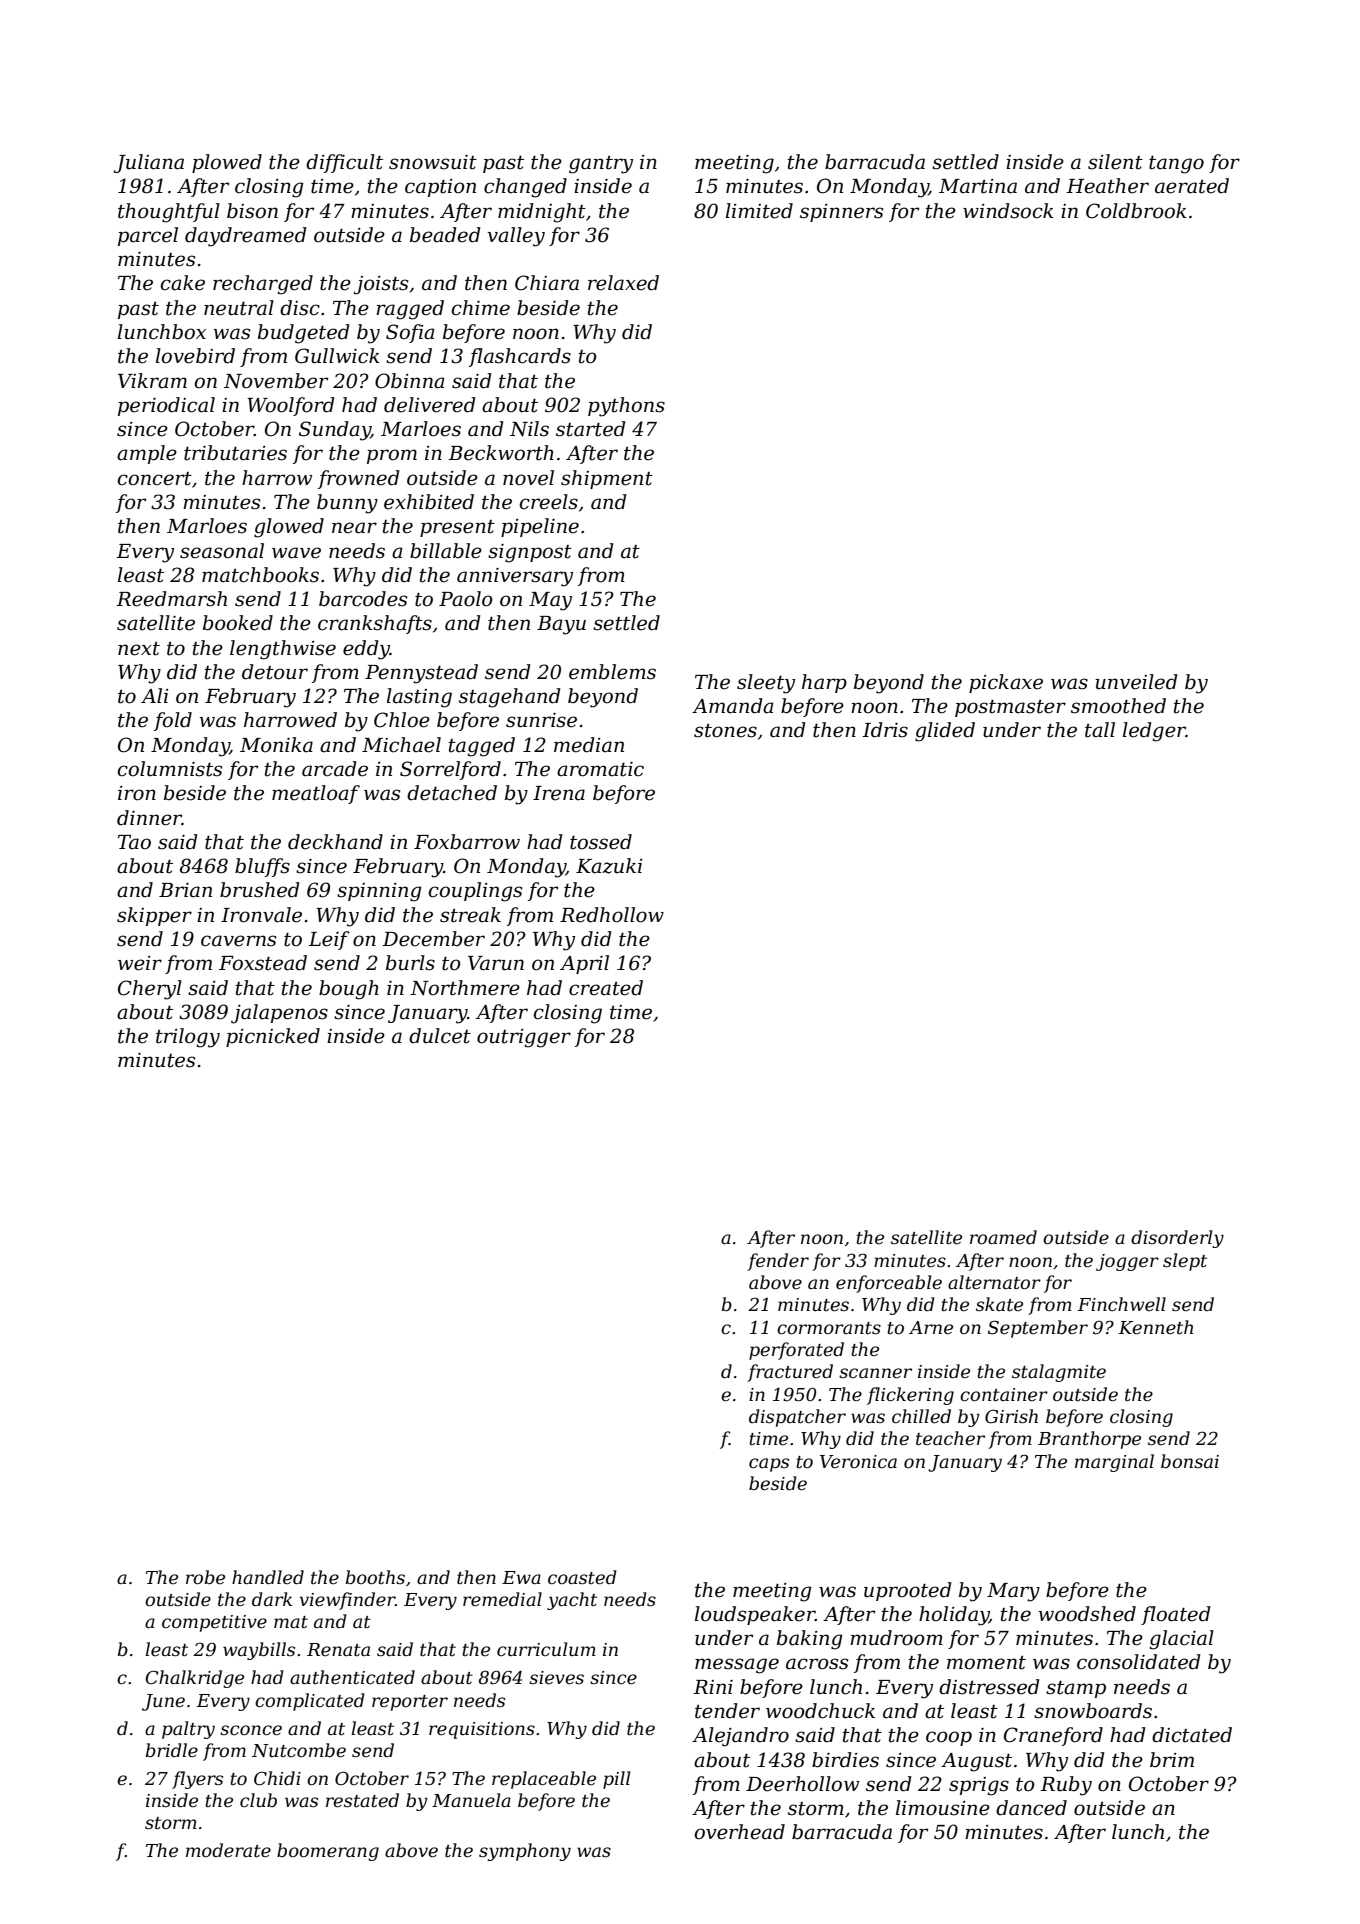 The height and width of the page is (1924, 1360). I want to click on Amanda, so click(733, 706).
